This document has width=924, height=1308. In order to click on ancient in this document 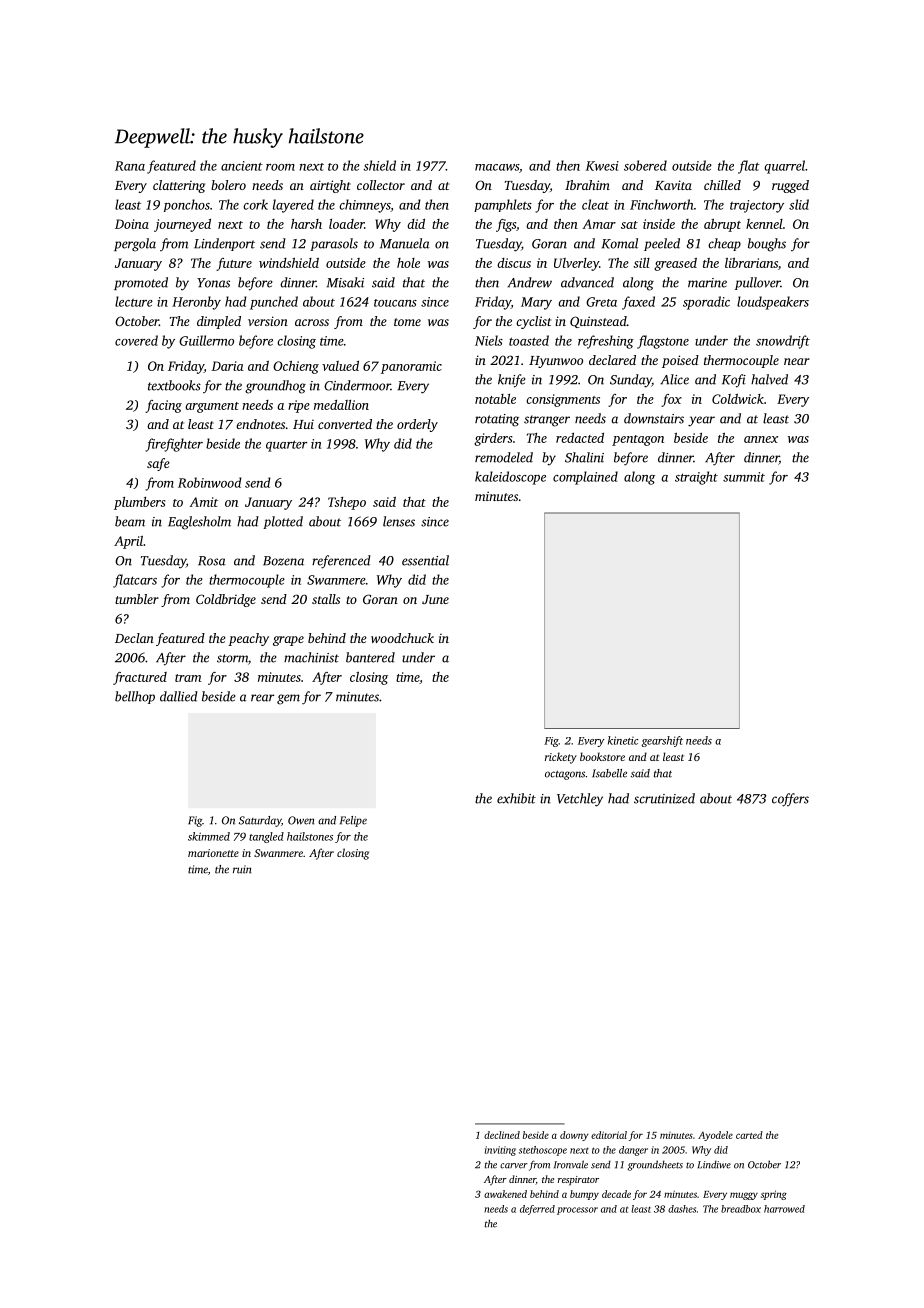, I will do `click(242, 166)`.
